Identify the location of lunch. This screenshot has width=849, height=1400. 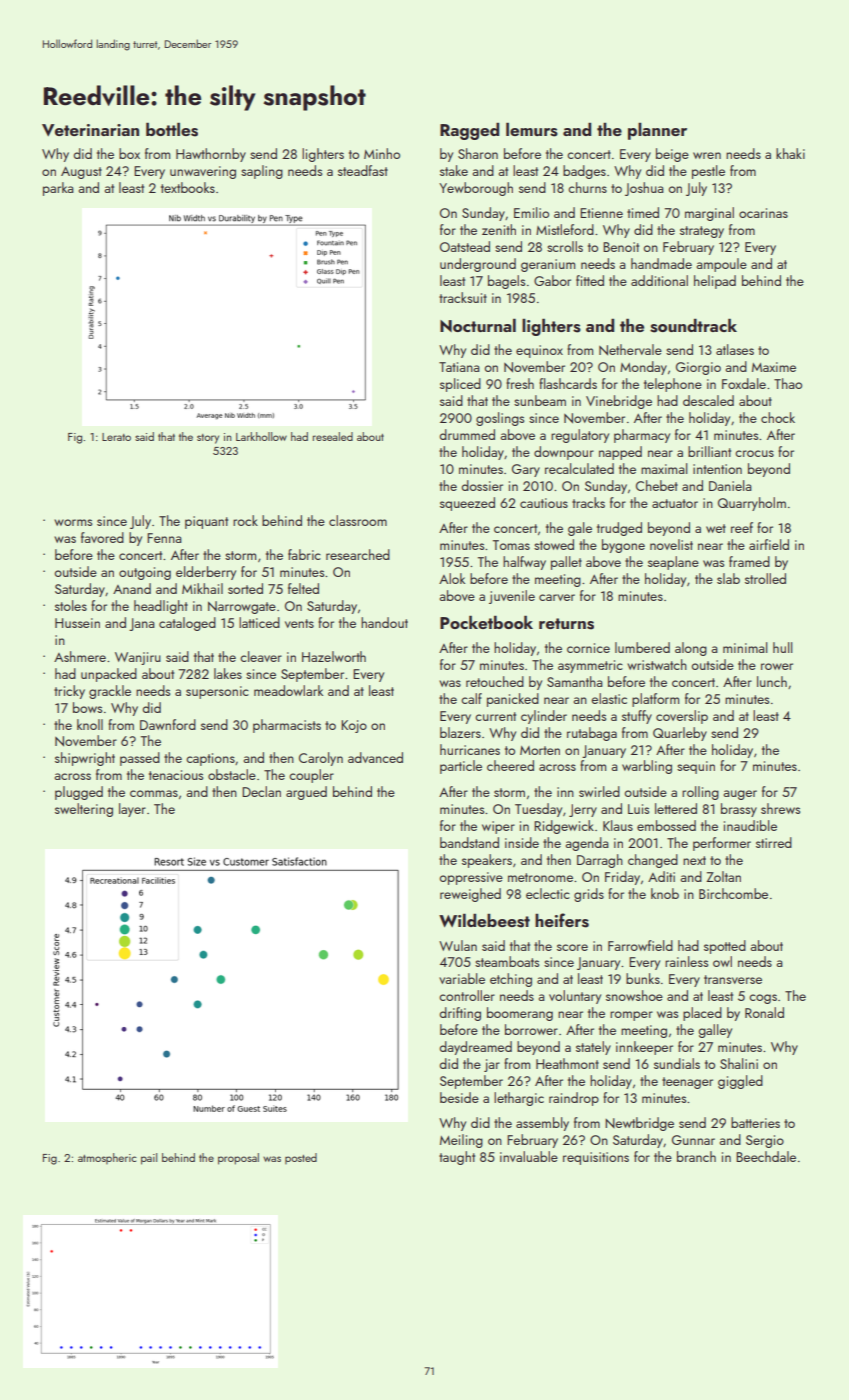
(772, 681).
